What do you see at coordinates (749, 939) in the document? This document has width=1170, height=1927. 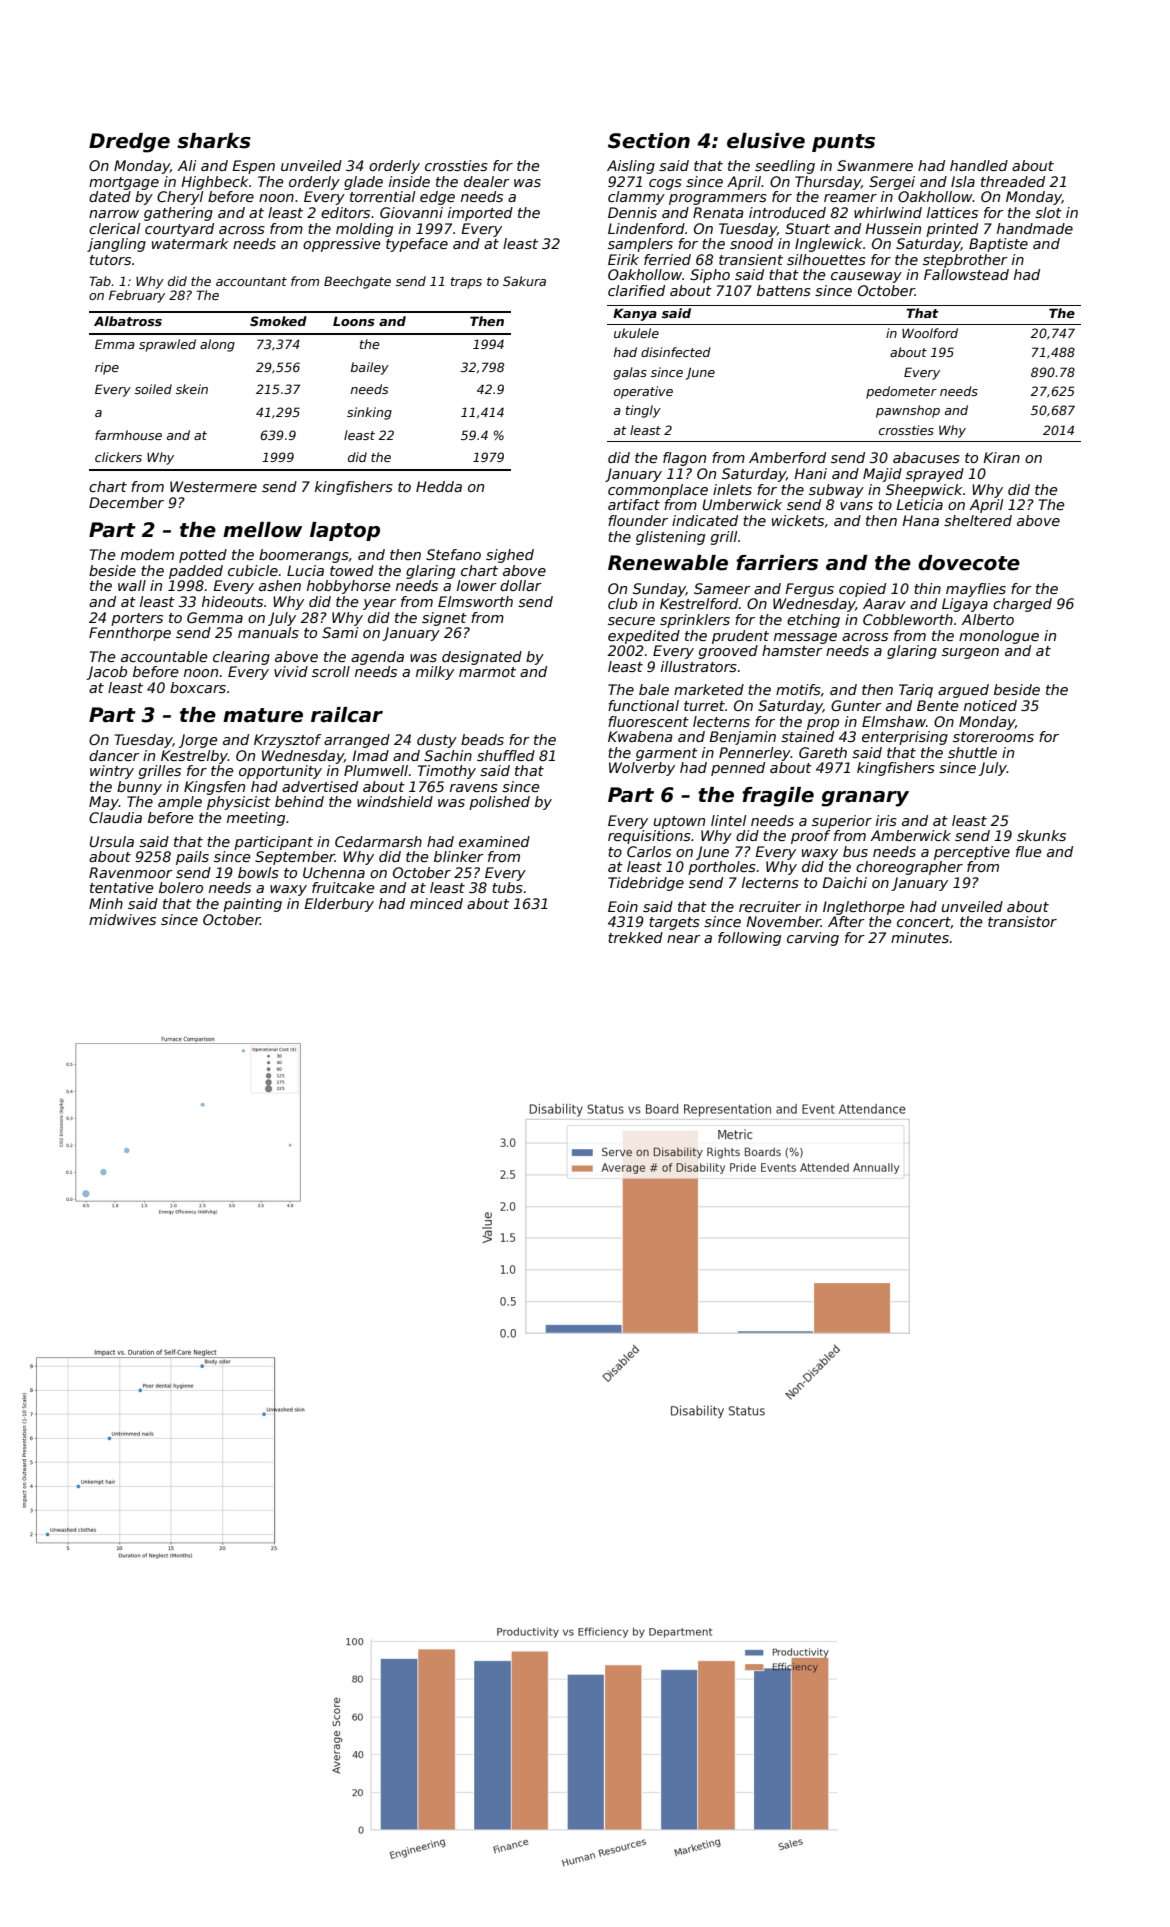 I see `following` at bounding box center [749, 939].
